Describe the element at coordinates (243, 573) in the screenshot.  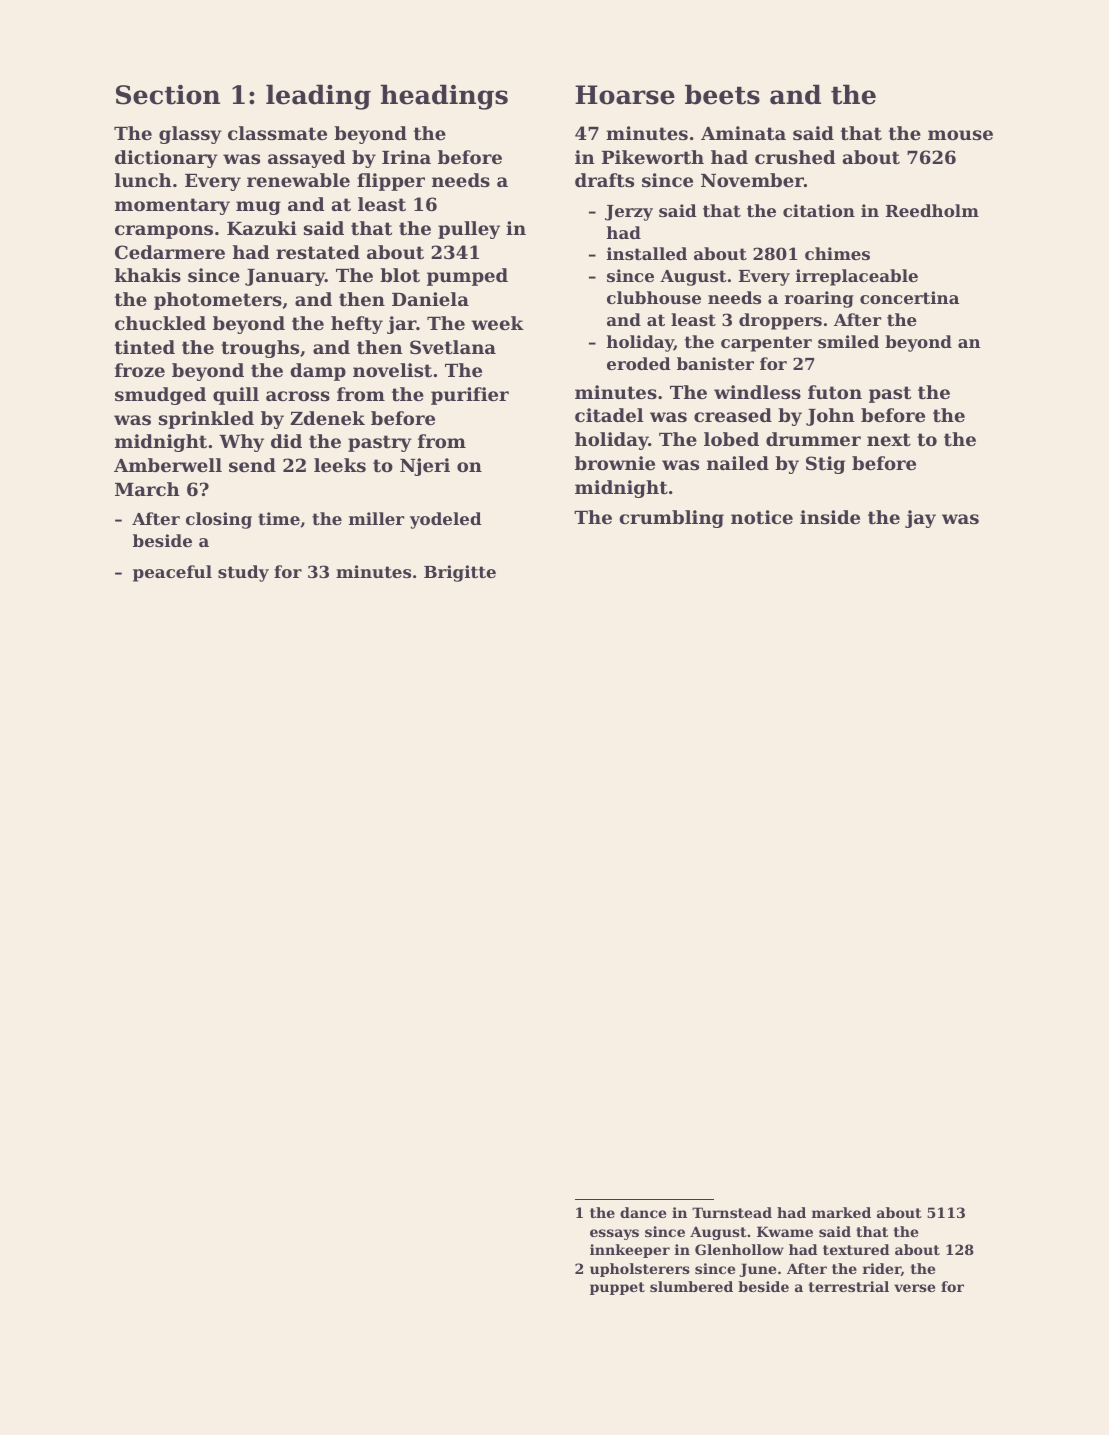
I see `study` at that location.
